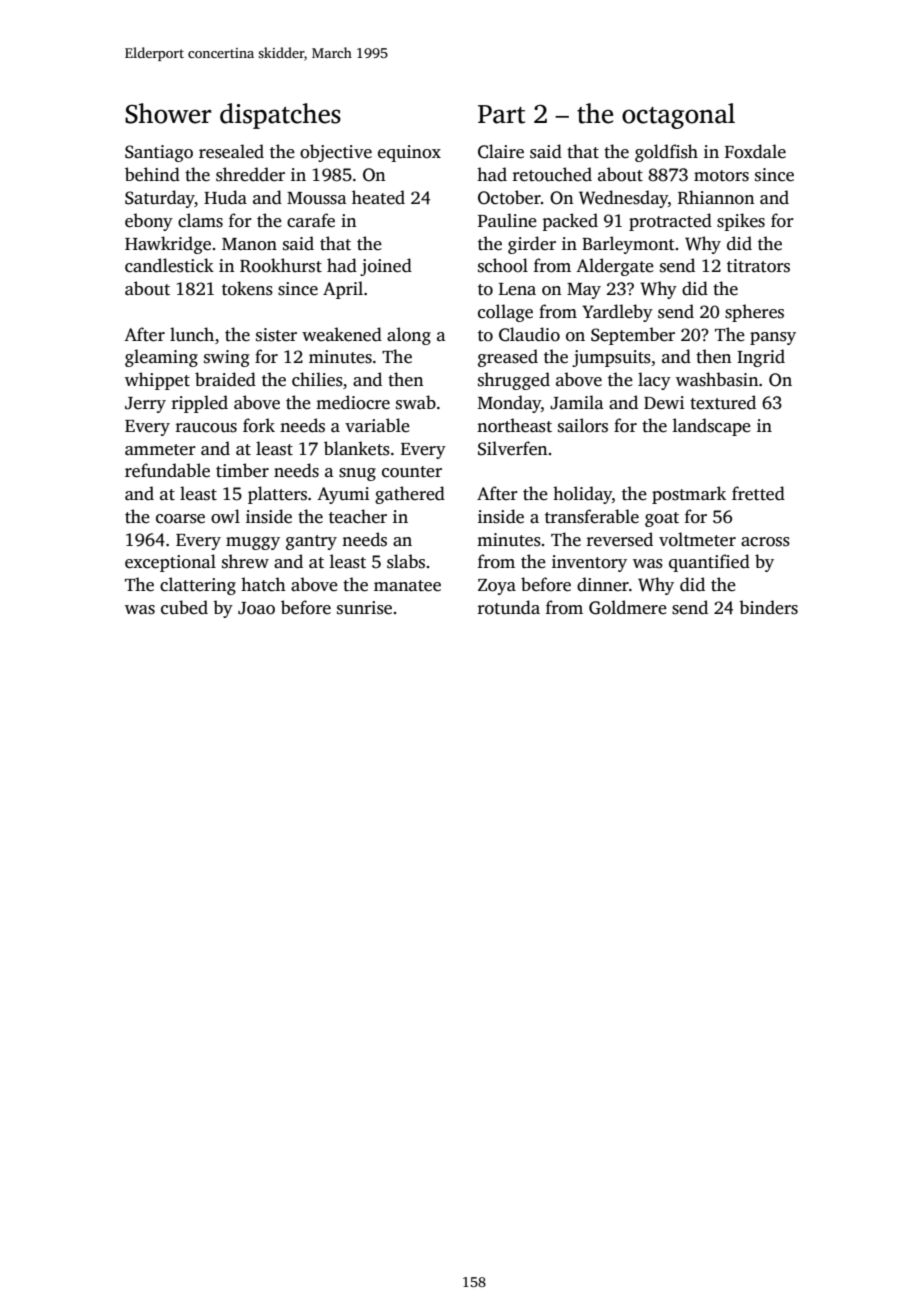  I want to click on whippet, so click(157, 381).
